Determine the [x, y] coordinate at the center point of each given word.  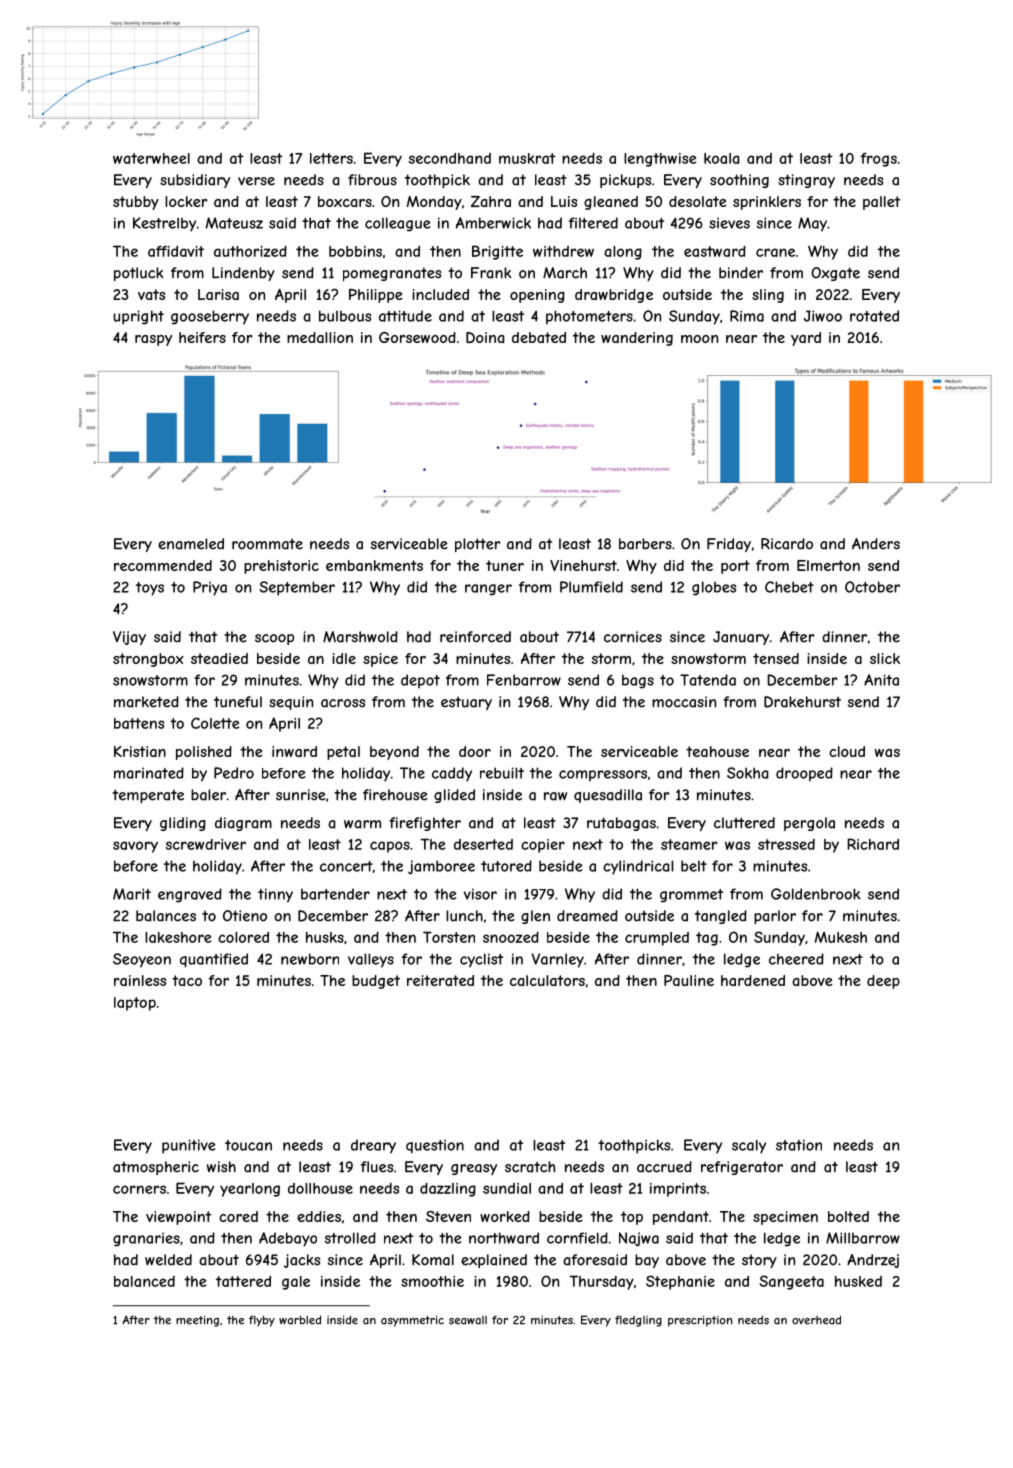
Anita [881, 680]
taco [187, 980]
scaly [749, 1147]
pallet [881, 203]
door [475, 751]
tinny [275, 895]
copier [543, 846]
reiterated [440, 980]
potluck [139, 274]
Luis [564, 201]
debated [539, 337]
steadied [219, 658]
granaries [146, 1239]
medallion [320, 337]
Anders [876, 544]
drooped [804, 774]
